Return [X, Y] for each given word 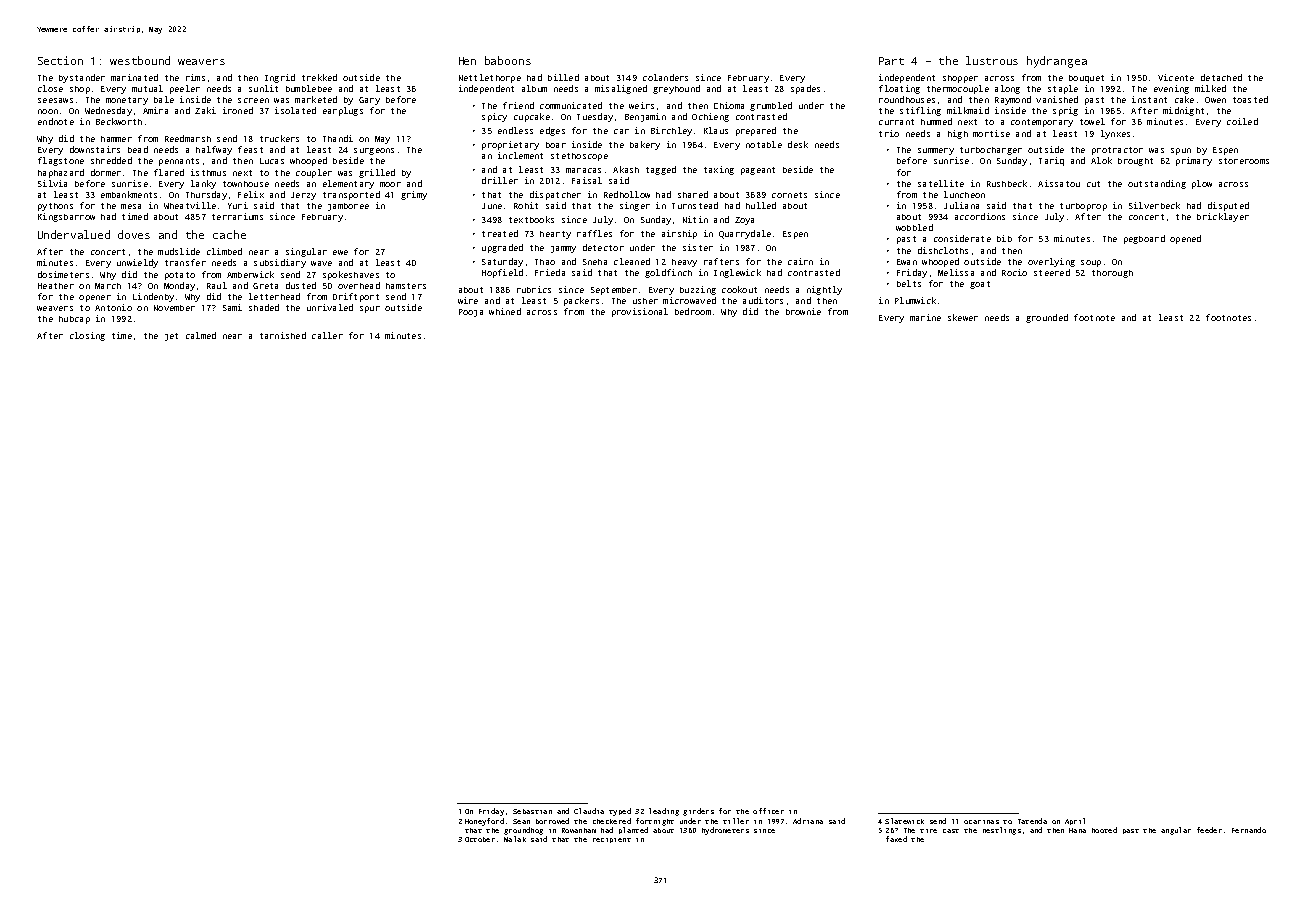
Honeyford [484, 822]
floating [899, 89]
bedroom [693, 311]
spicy [494, 117]
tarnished [283, 335]
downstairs [95, 149]
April [1075, 821]
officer [768, 811]
